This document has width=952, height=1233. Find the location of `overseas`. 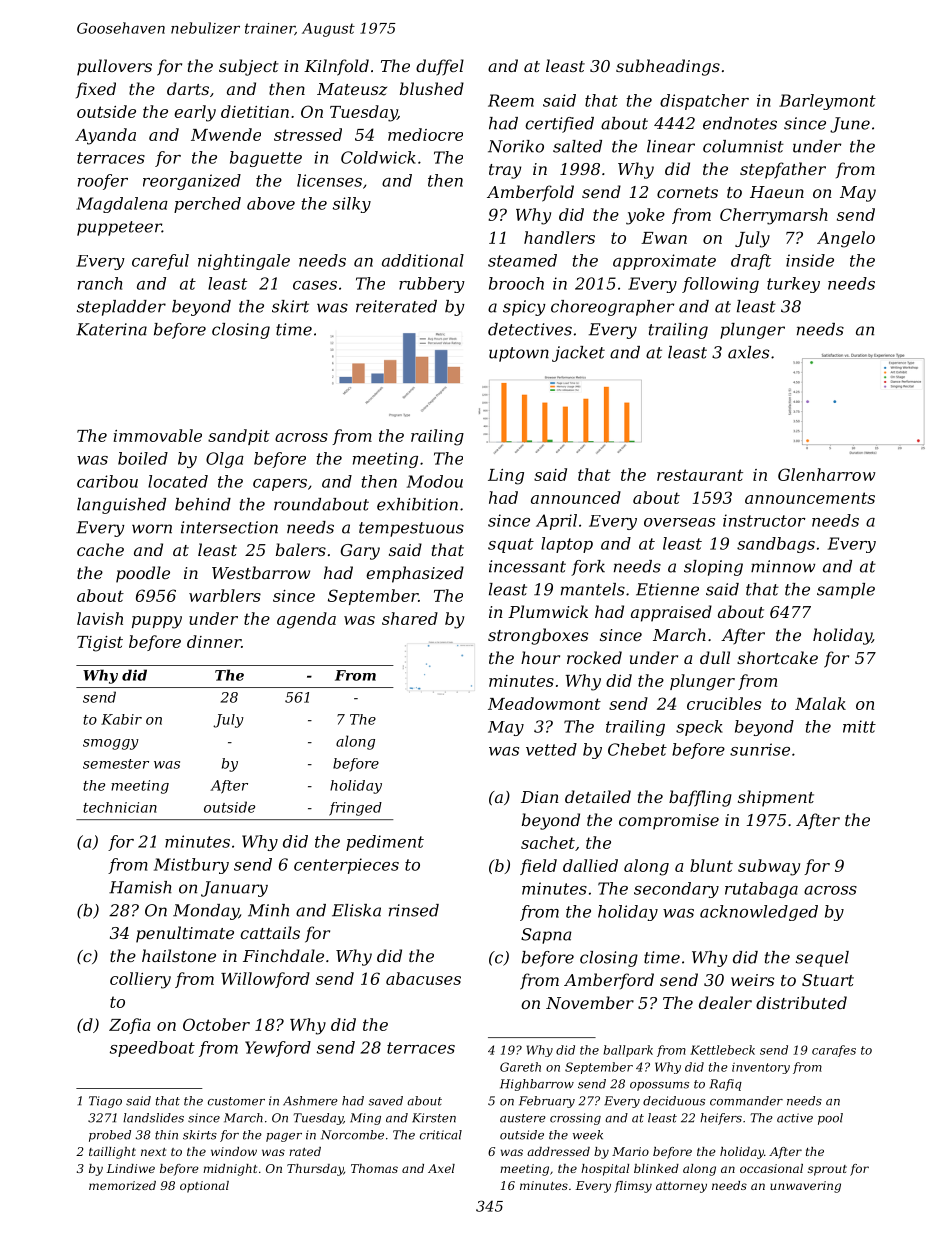

overseas is located at coordinates (679, 522).
